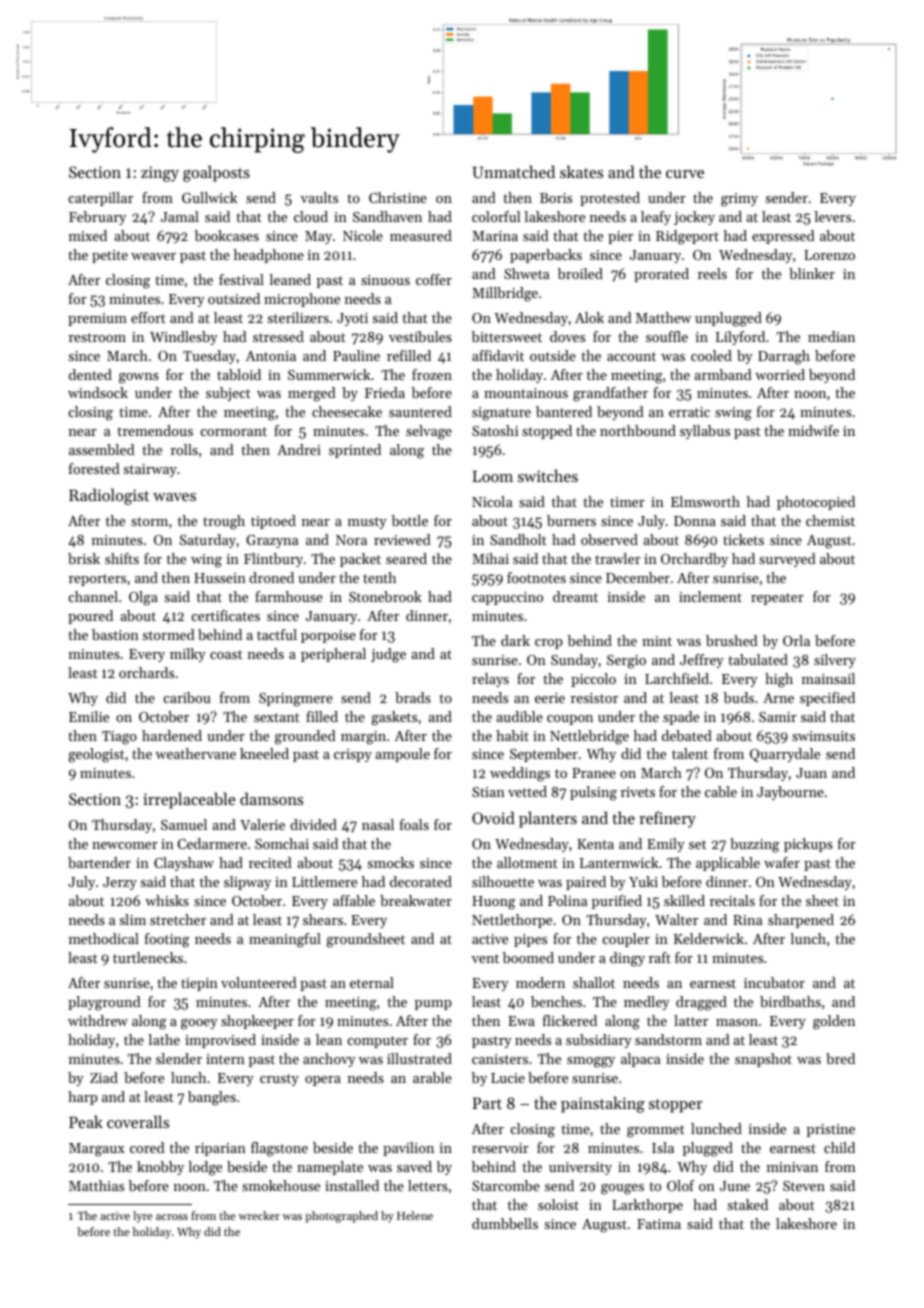 This screenshot has width=924, height=1308. I want to click on inclement, so click(710, 596).
